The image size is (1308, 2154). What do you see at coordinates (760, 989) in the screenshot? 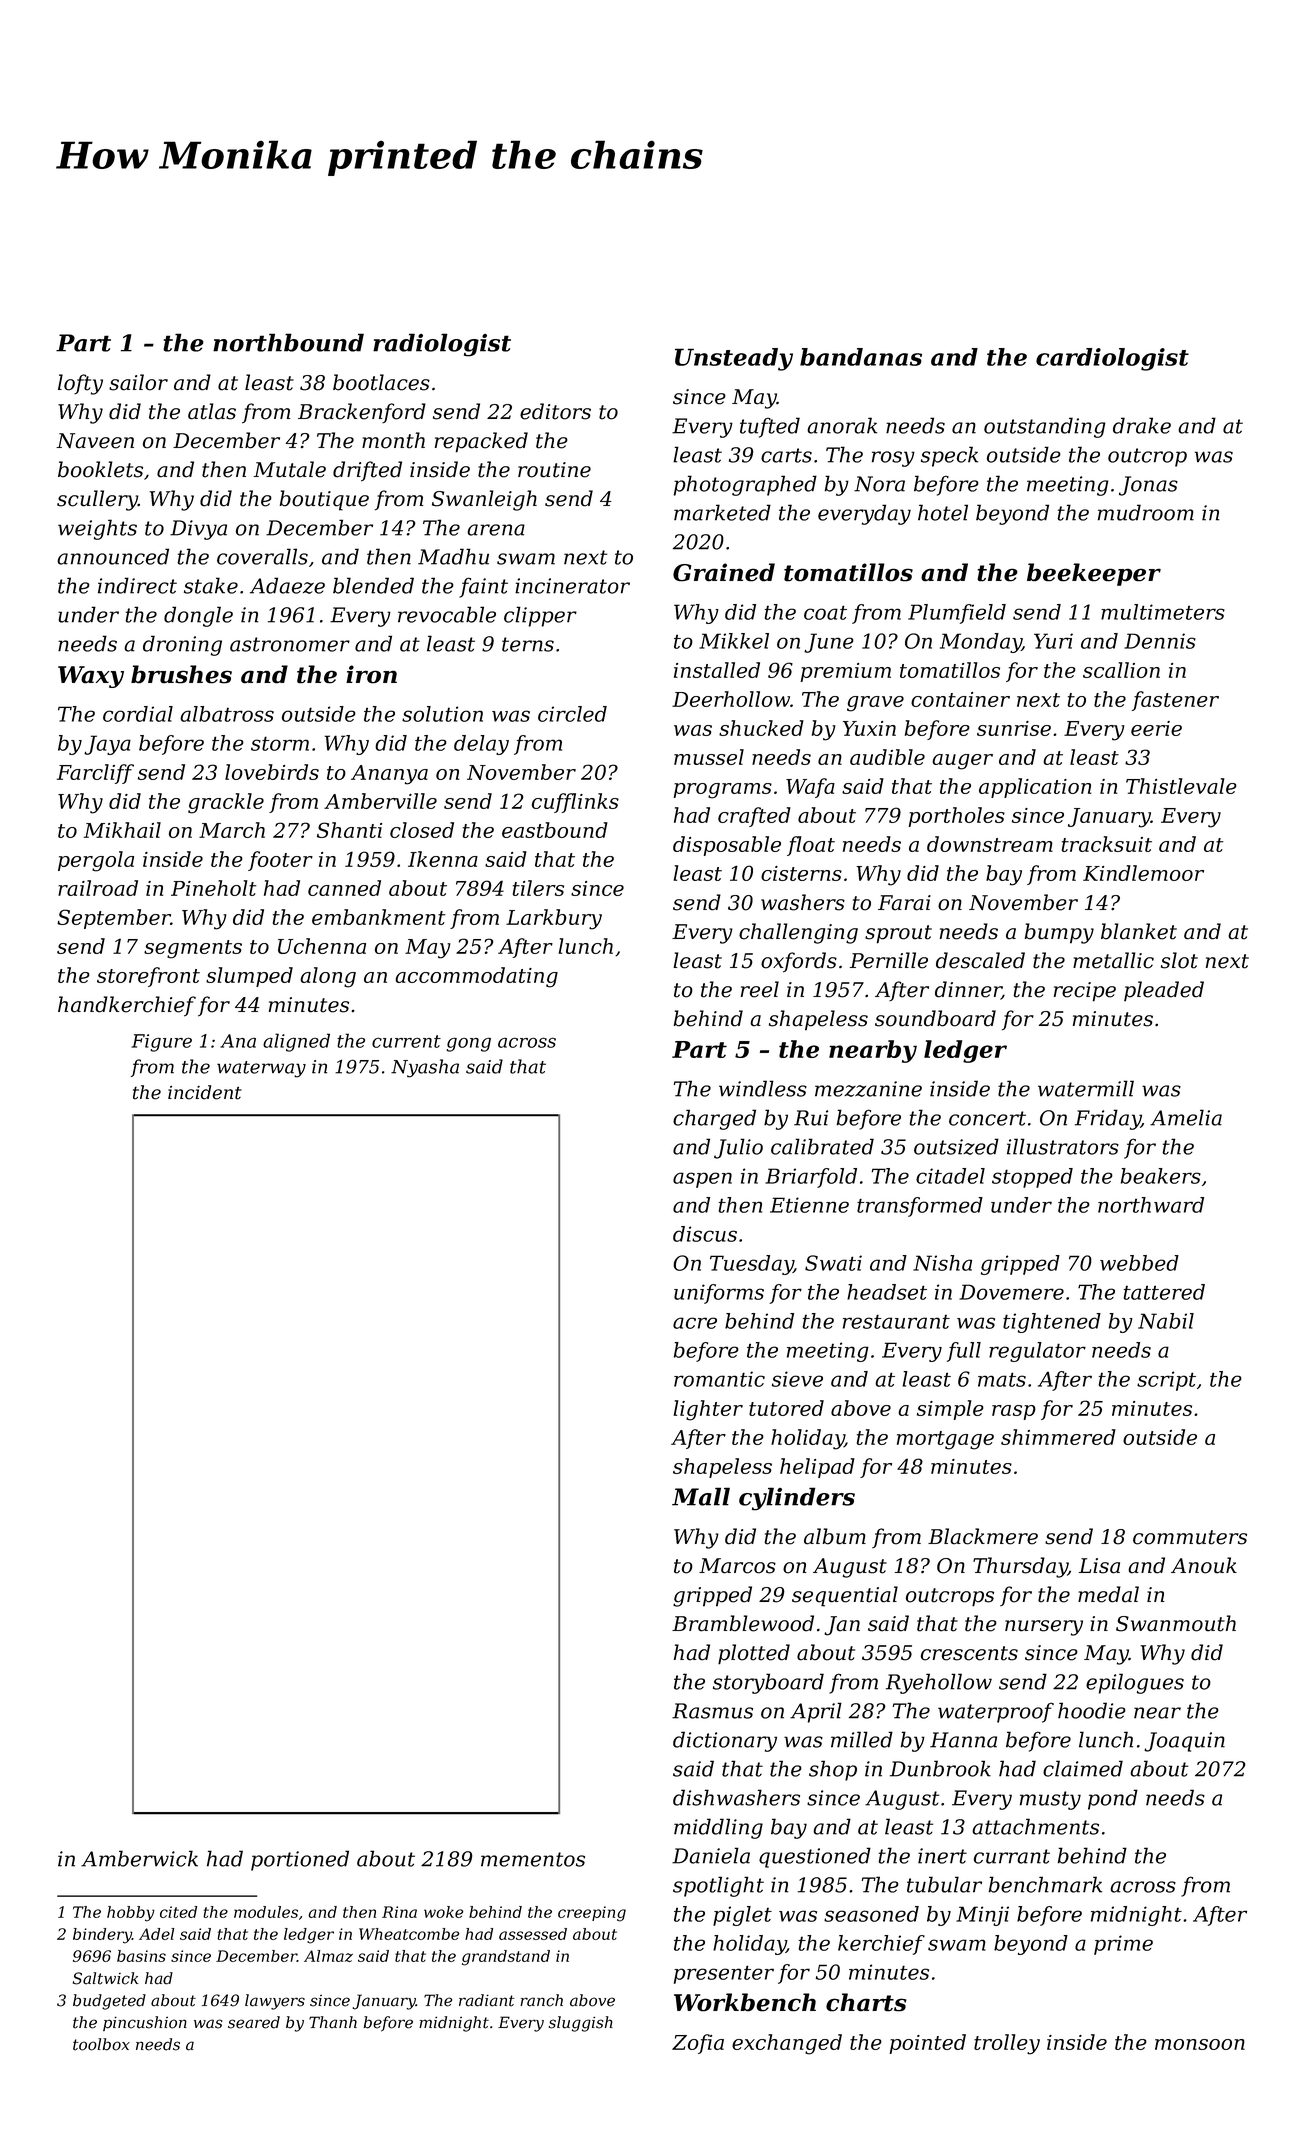
I see `reel` at bounding box center [760, 989].
